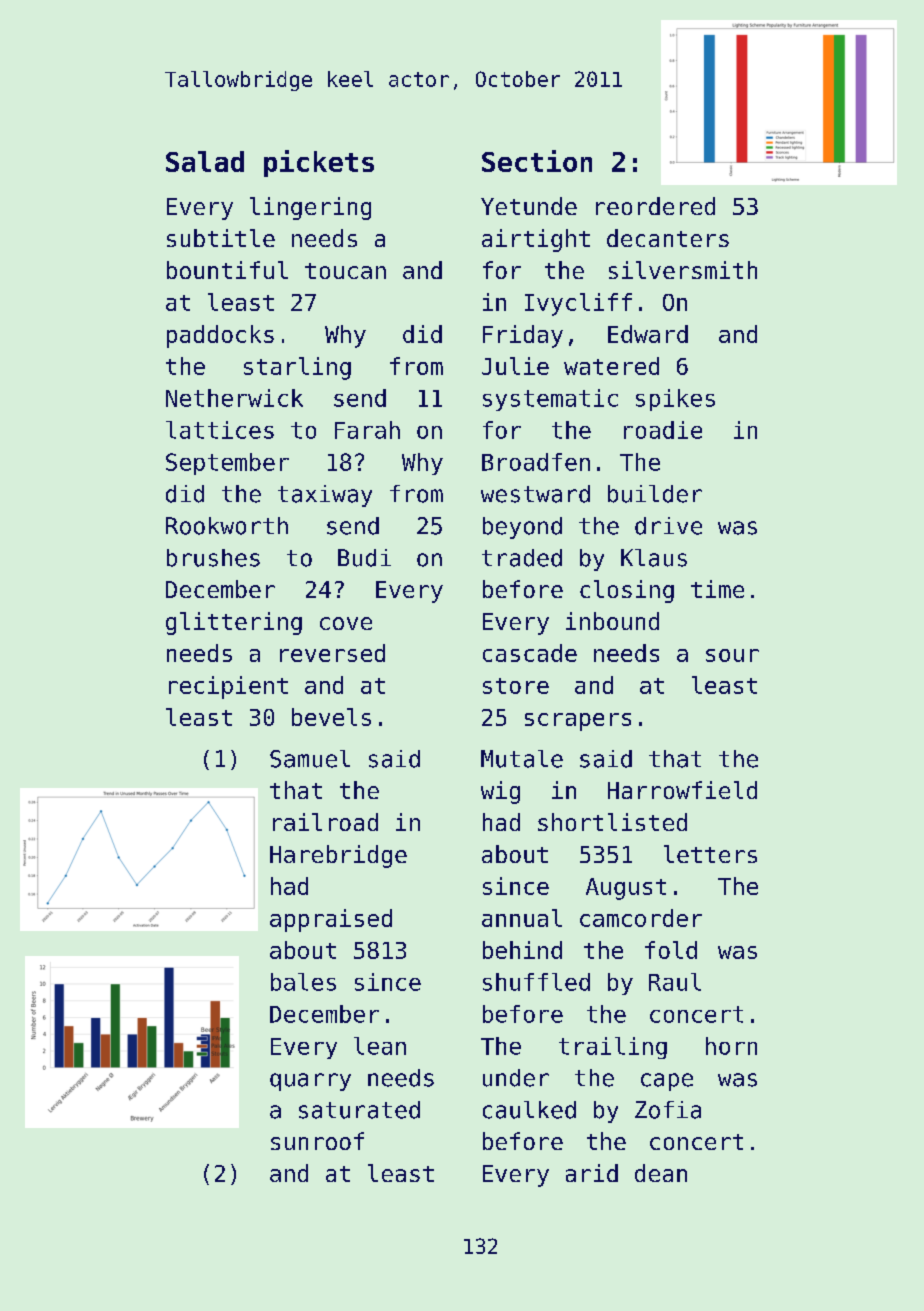 The height and width of the screenshot is (1311, 924). What do you see at coordinates (345, 271) in the screenshot?
I see `toucan` at bounding box center [345, 271].
